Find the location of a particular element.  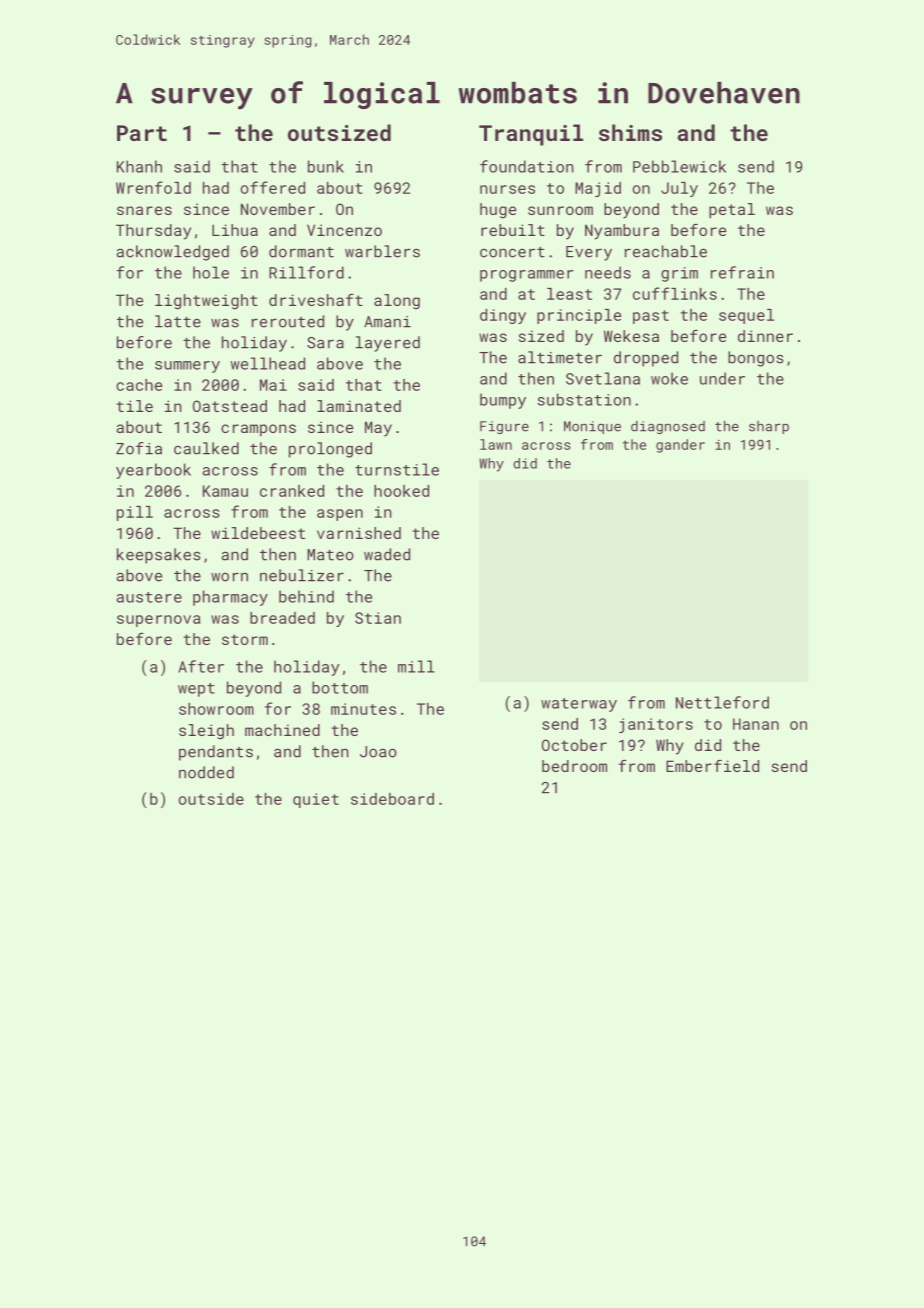

Nettleford is located at coordinates (722, 702).
